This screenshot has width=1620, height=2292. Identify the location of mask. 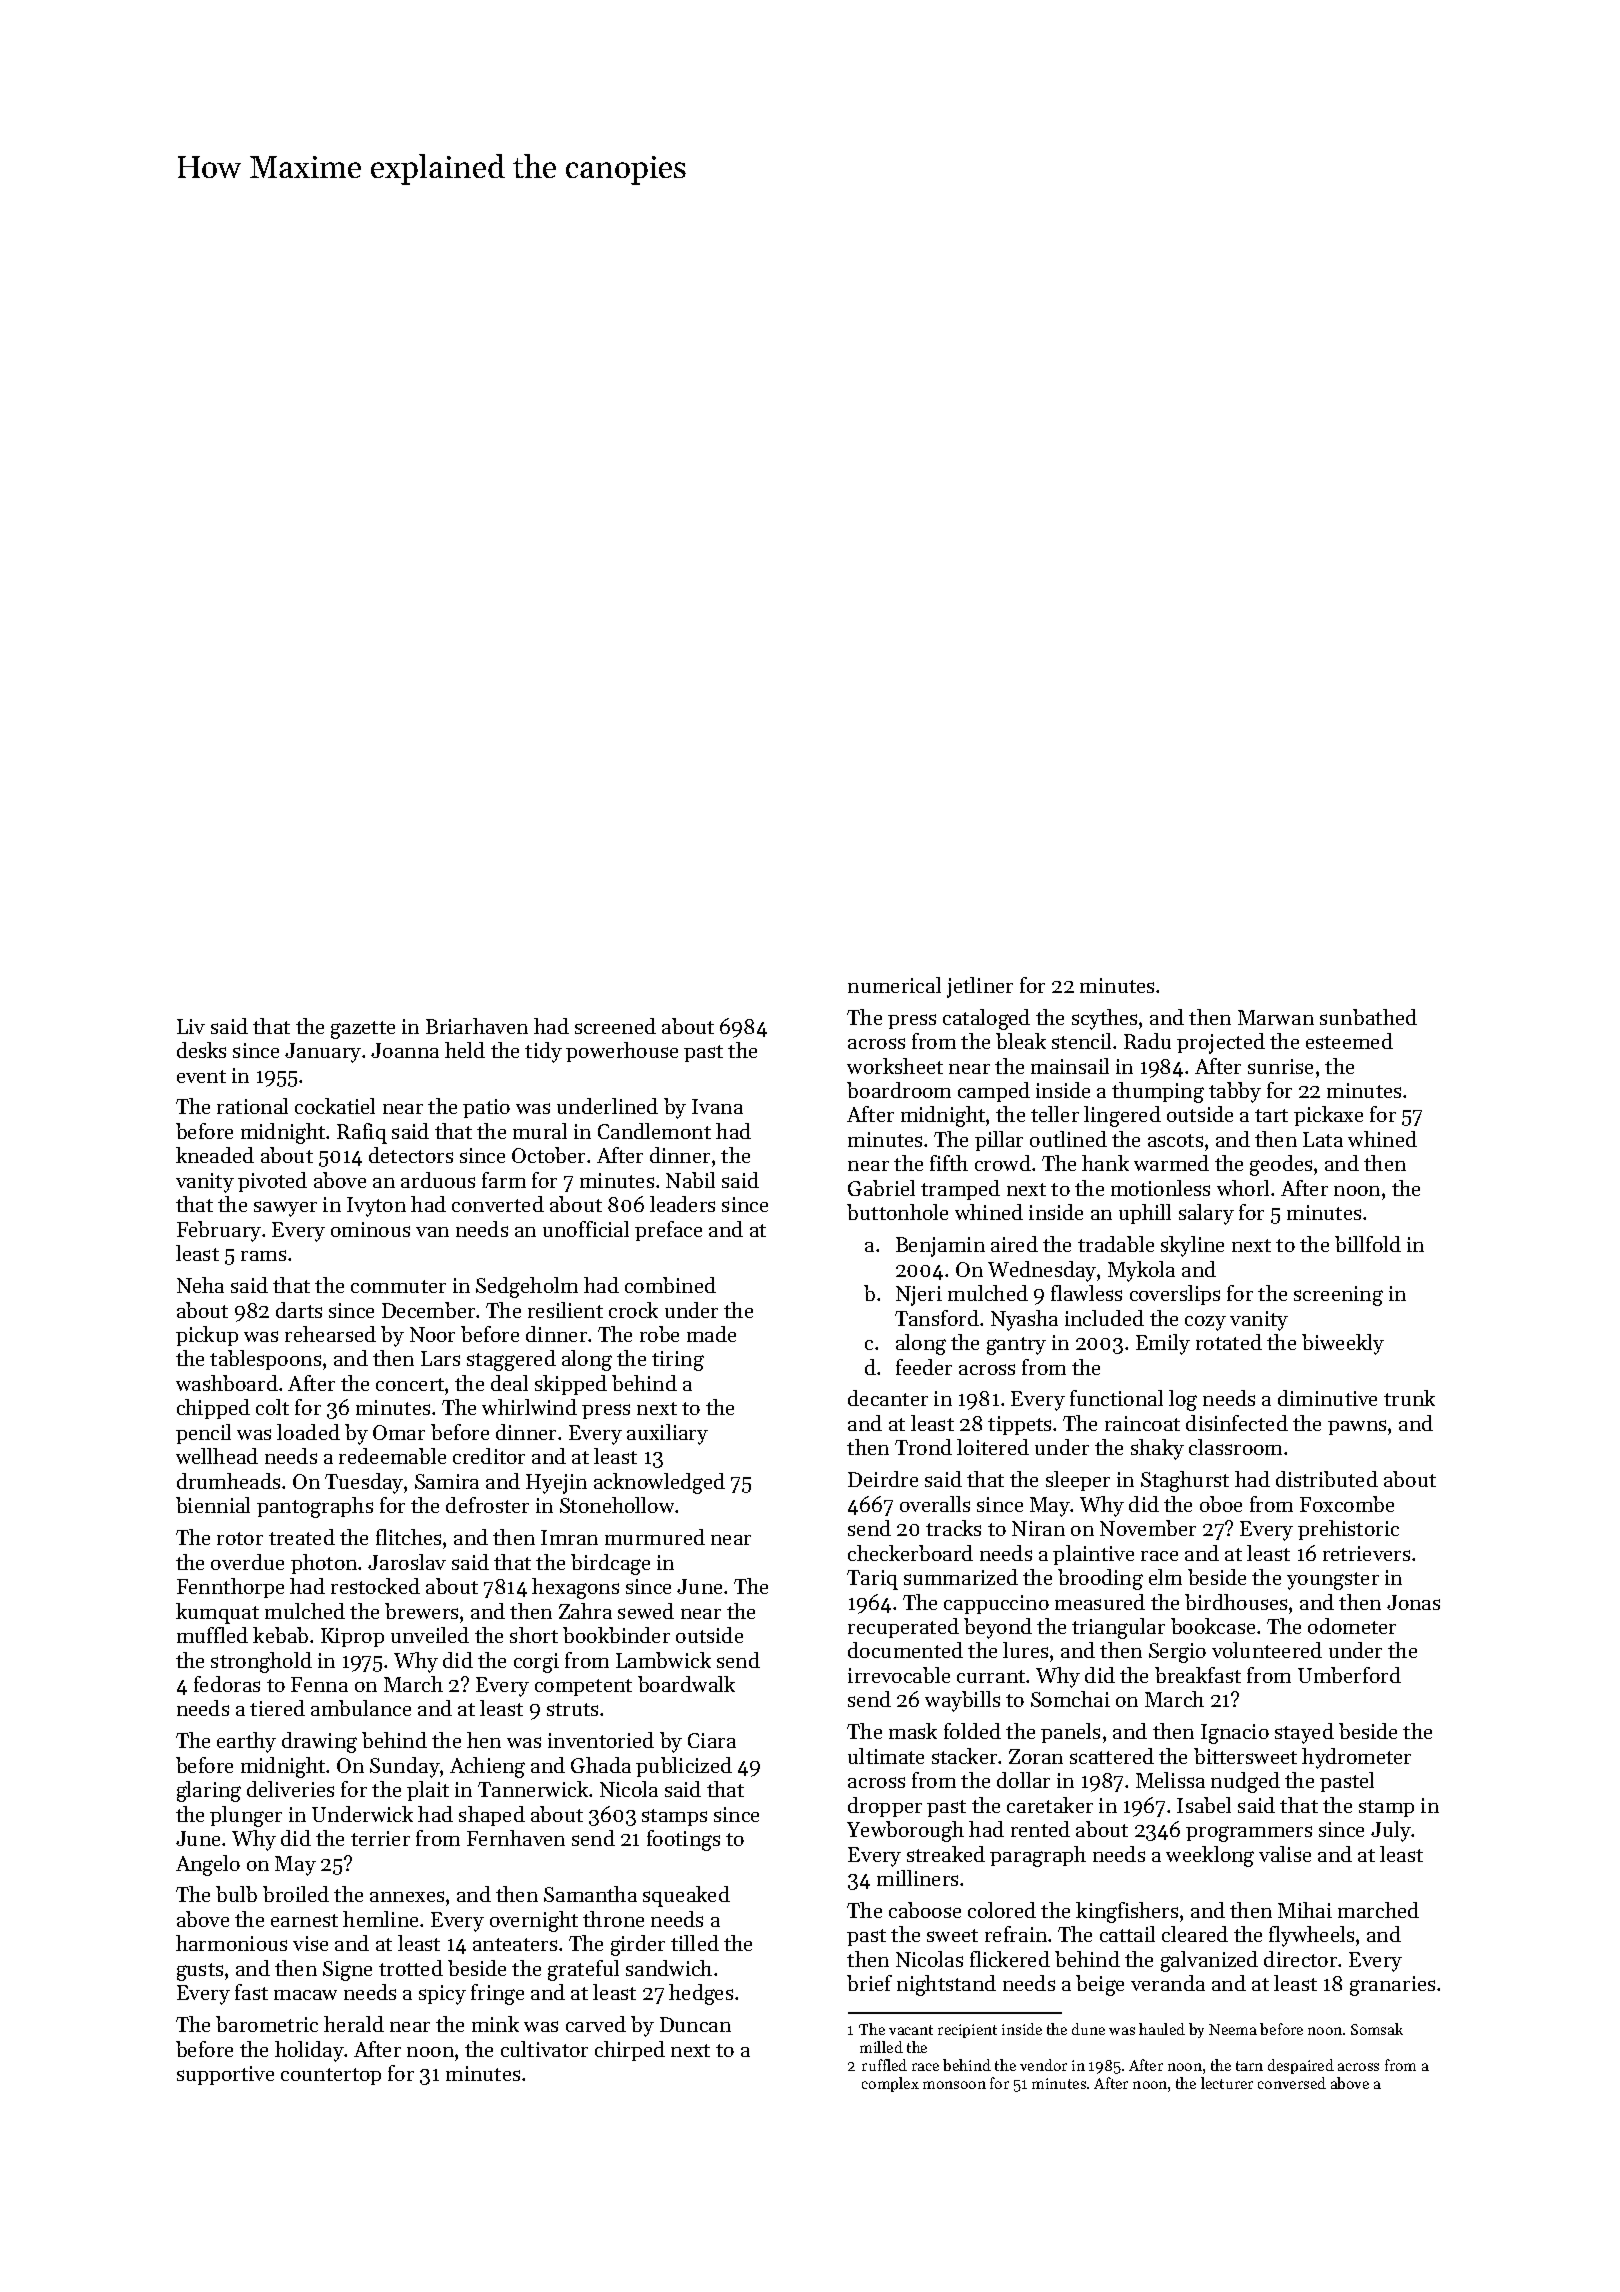
(913, 1731).
